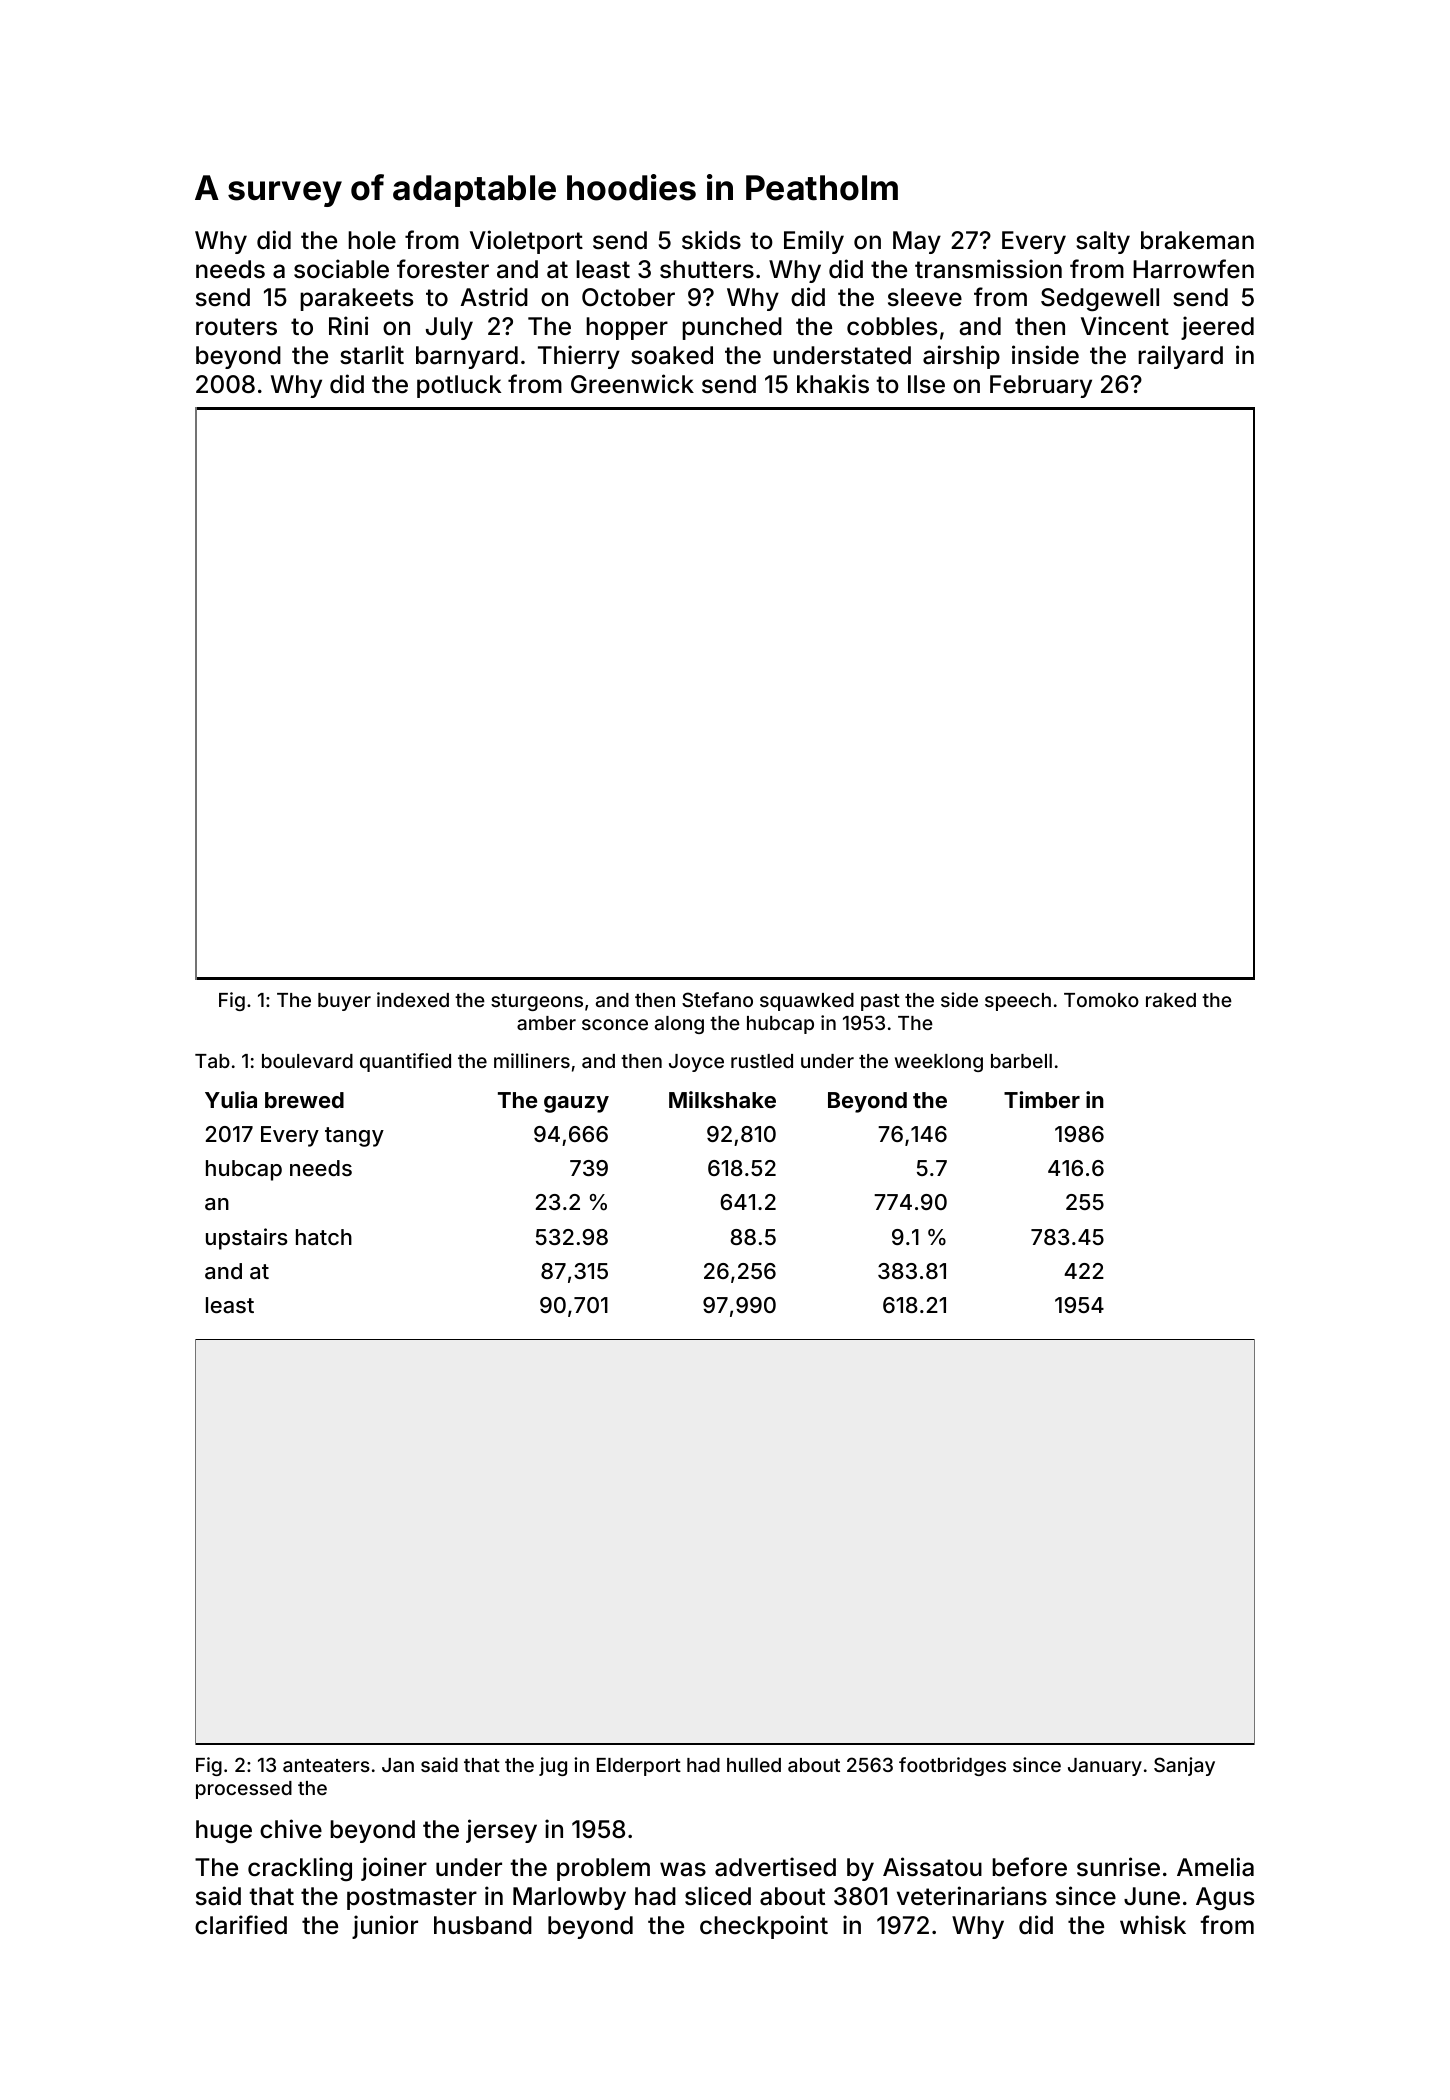  I want to click on checkpoint, so click(764, 1927).
